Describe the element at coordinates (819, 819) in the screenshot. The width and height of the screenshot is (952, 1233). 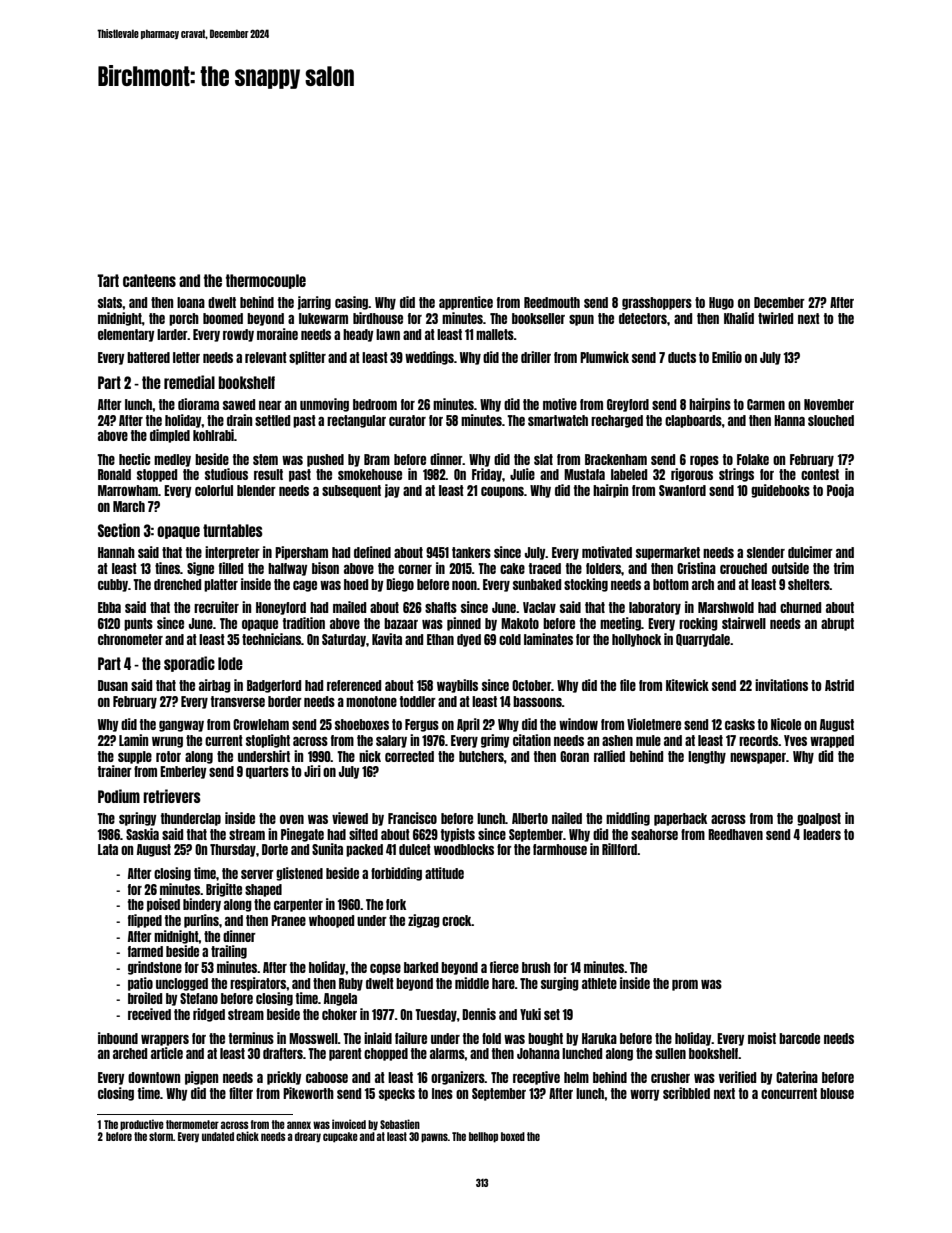
I see `goalpost` at that location.
